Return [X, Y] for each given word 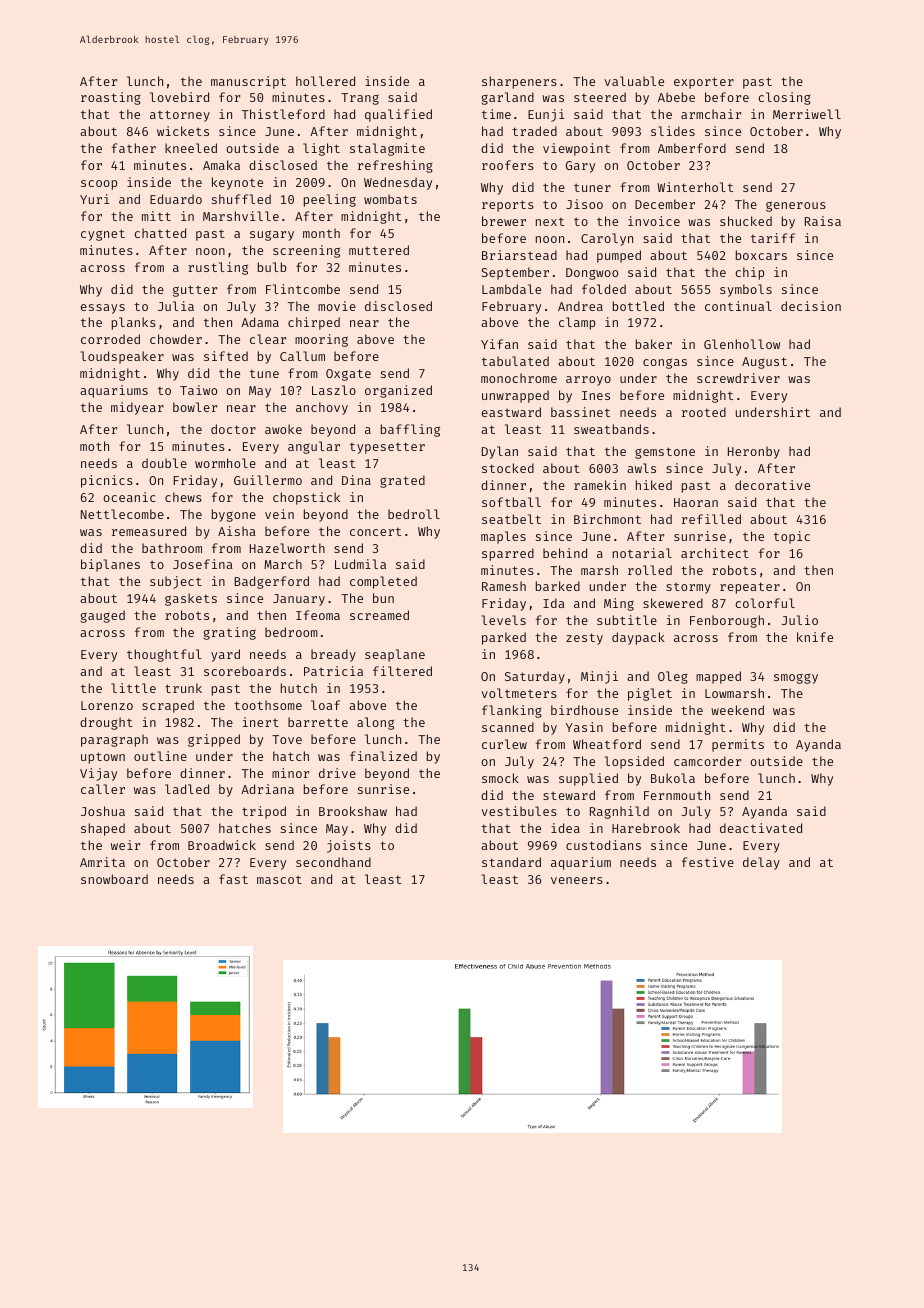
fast [233, 879]
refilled [711, 519]
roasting [111, 98]
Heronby [754, 452]
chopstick [306, 498]
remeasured [149, 531]
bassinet [580, 412]
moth [94, 446]
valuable [634, 81]
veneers [577, 880]
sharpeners [519, 82]
